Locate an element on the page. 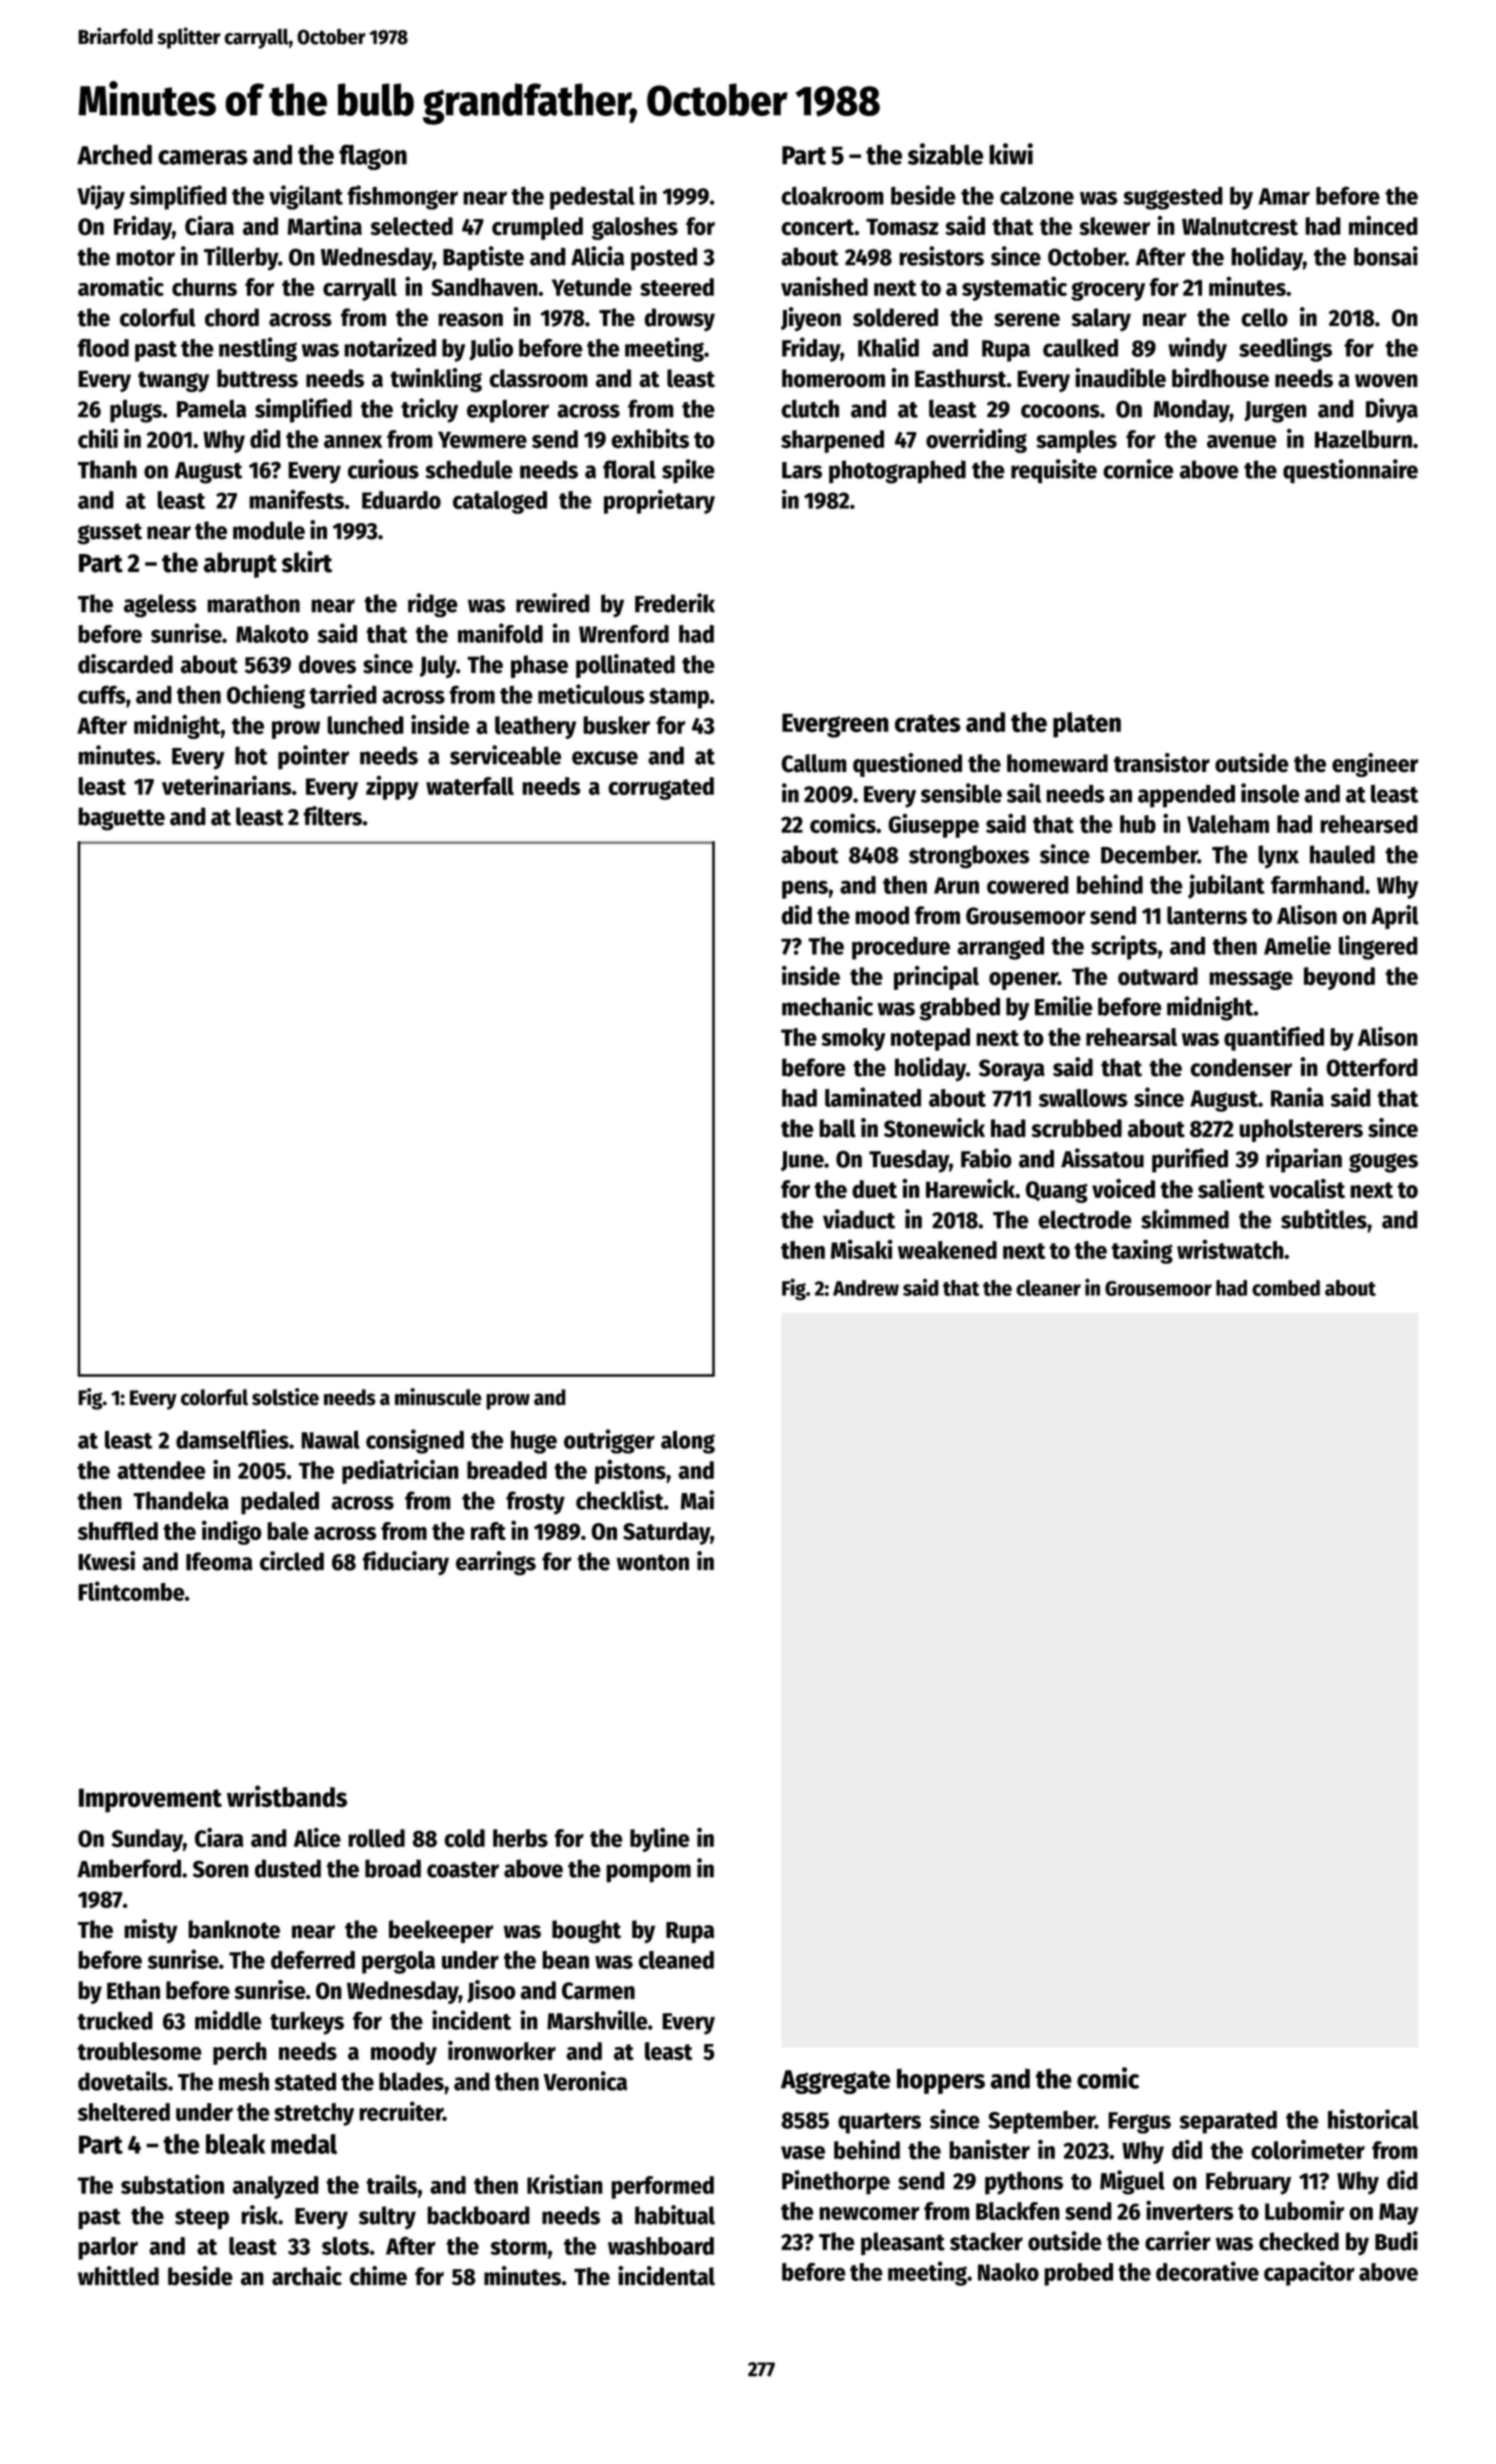 This image has width=1496, height=2464. corrugated is located at coordinates (661, 788).
